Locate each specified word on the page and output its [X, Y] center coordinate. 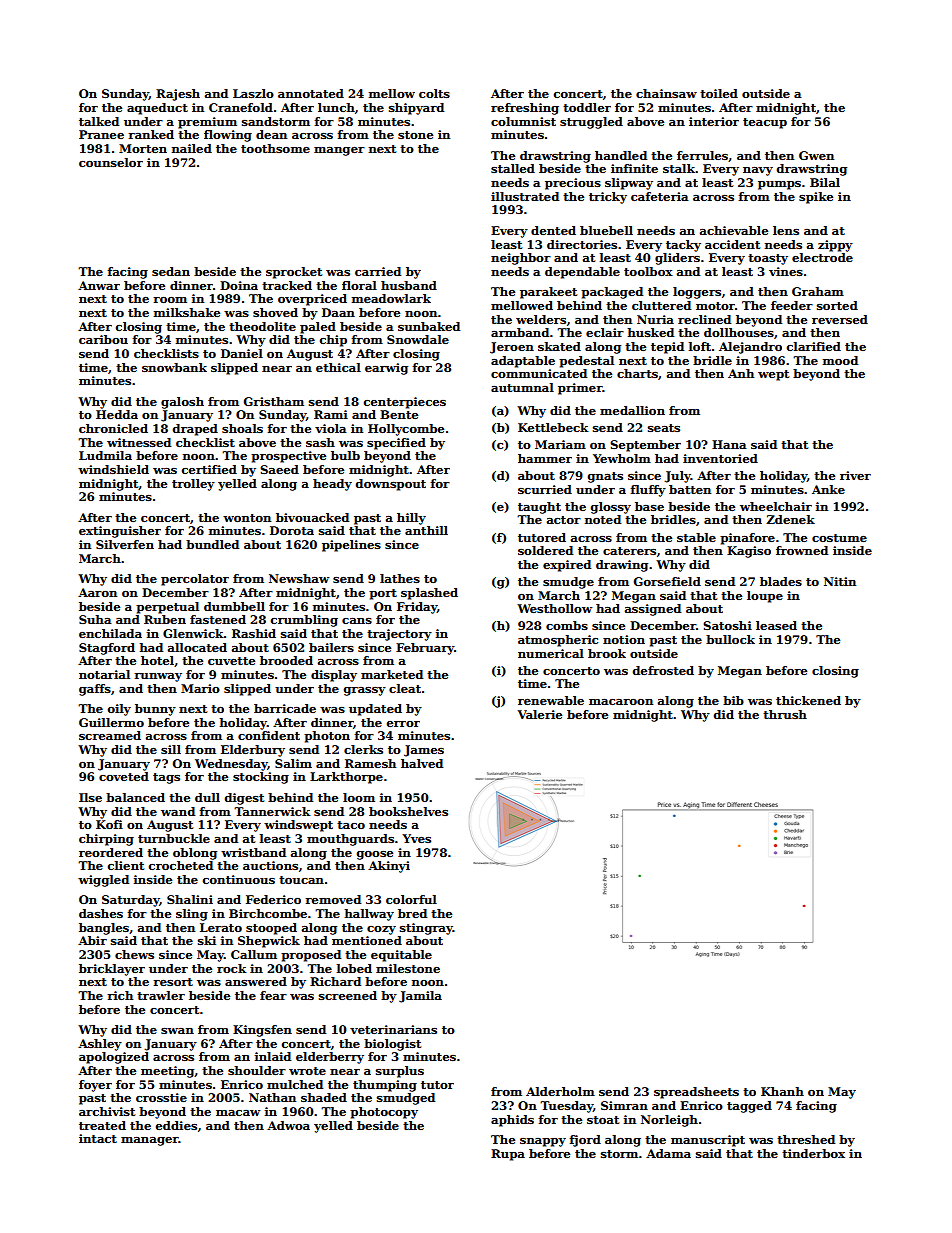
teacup [765, 123]
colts [434, 93]
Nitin [840, 581]
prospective [288, 457]
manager [150, 1141]
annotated [311, 93]
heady [332, 485]
